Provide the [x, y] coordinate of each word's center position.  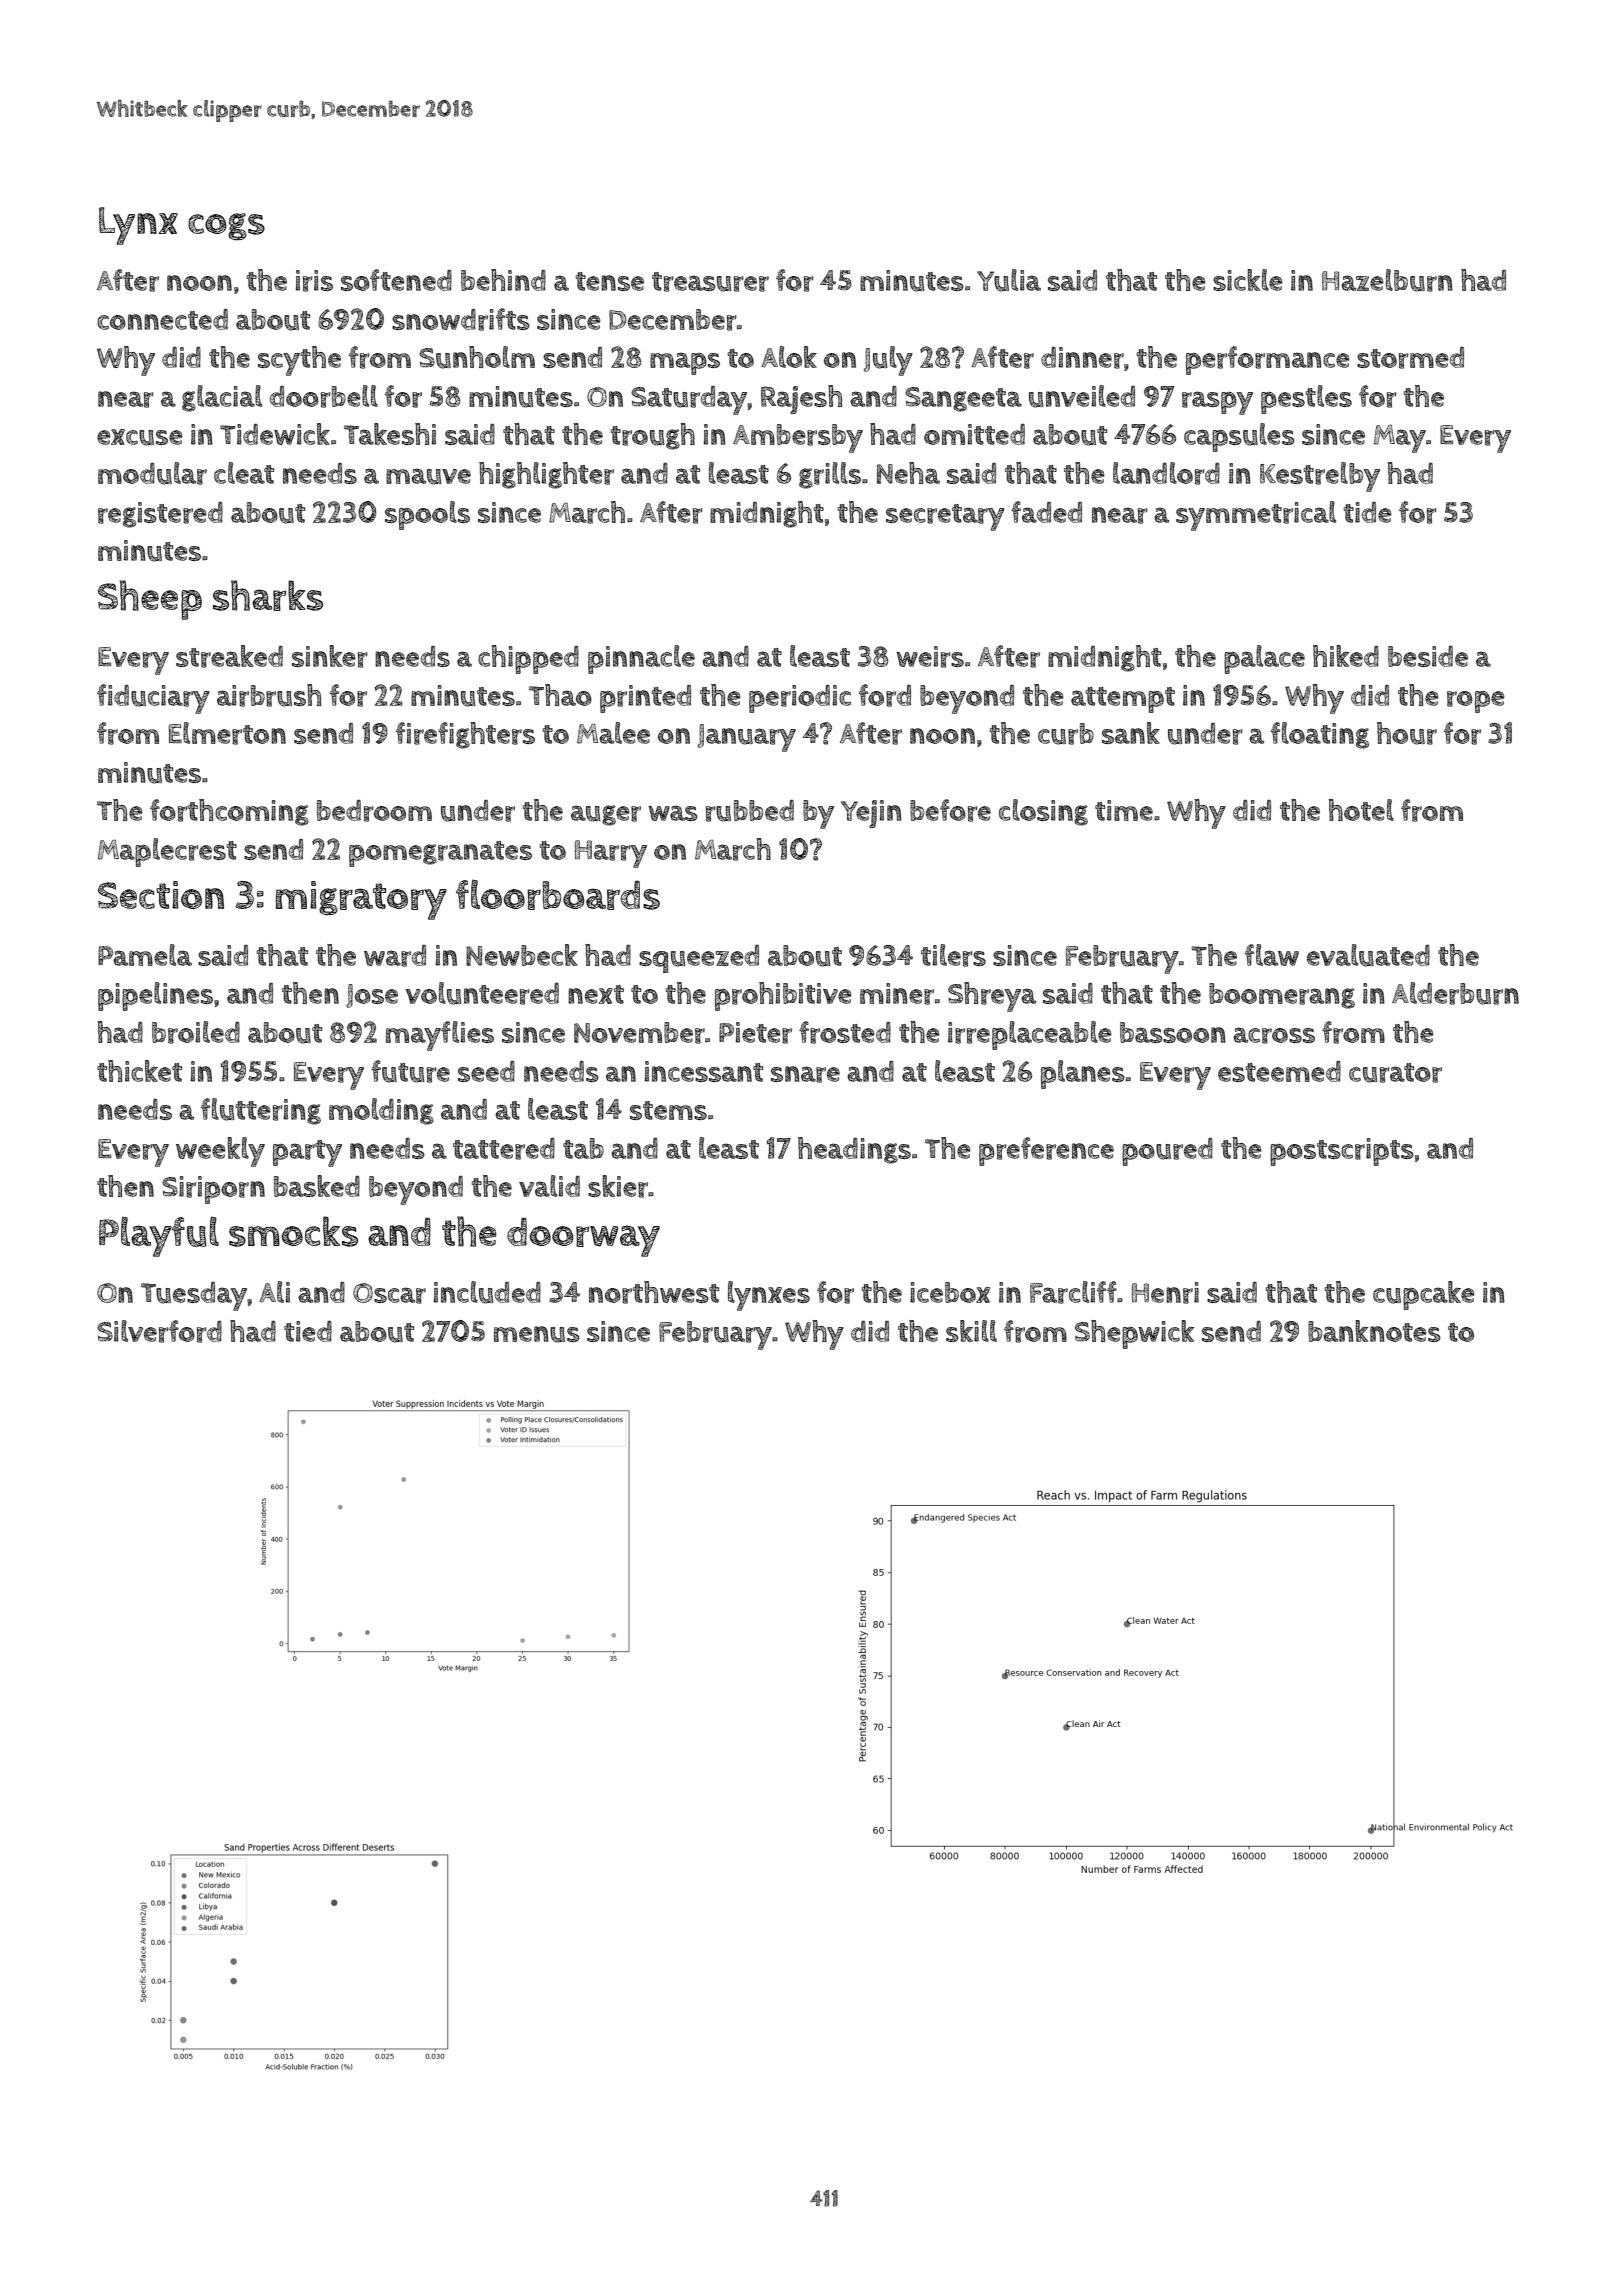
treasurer [710, 282]
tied [308, 1331]
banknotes [1374, 1331]
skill [971, 1331]
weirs [930, 657]
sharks [268, 595]
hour [1407, 733]
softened [396, 280]
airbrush [269, 695]
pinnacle [641, 659]
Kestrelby [1320, 477]
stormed [1410, 358]
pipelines [155, 996]
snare [805, 1074]
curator [1395, 1073]
